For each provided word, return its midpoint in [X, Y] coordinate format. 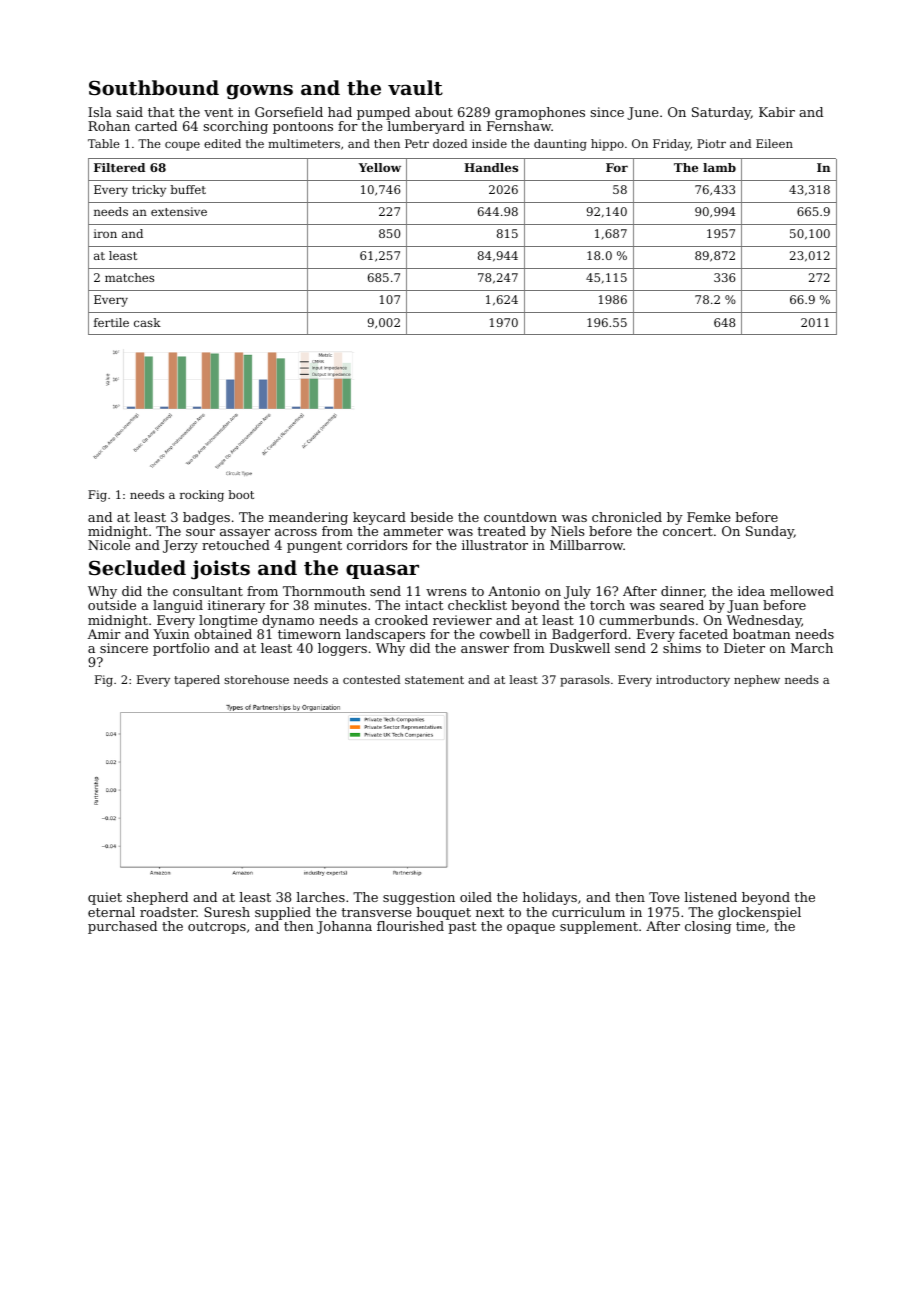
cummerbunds [646, 620]
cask [147, 322]
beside [431, 517]
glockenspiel [759, 913]
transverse [376, 912]
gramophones [540, 113]
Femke [708, 517]
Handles [491, 167]
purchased [122, 927]
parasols [585, 681]
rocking [202, 496]
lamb [719, 167]
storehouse [256, 679]
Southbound [154, 87]
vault [415, 88]
